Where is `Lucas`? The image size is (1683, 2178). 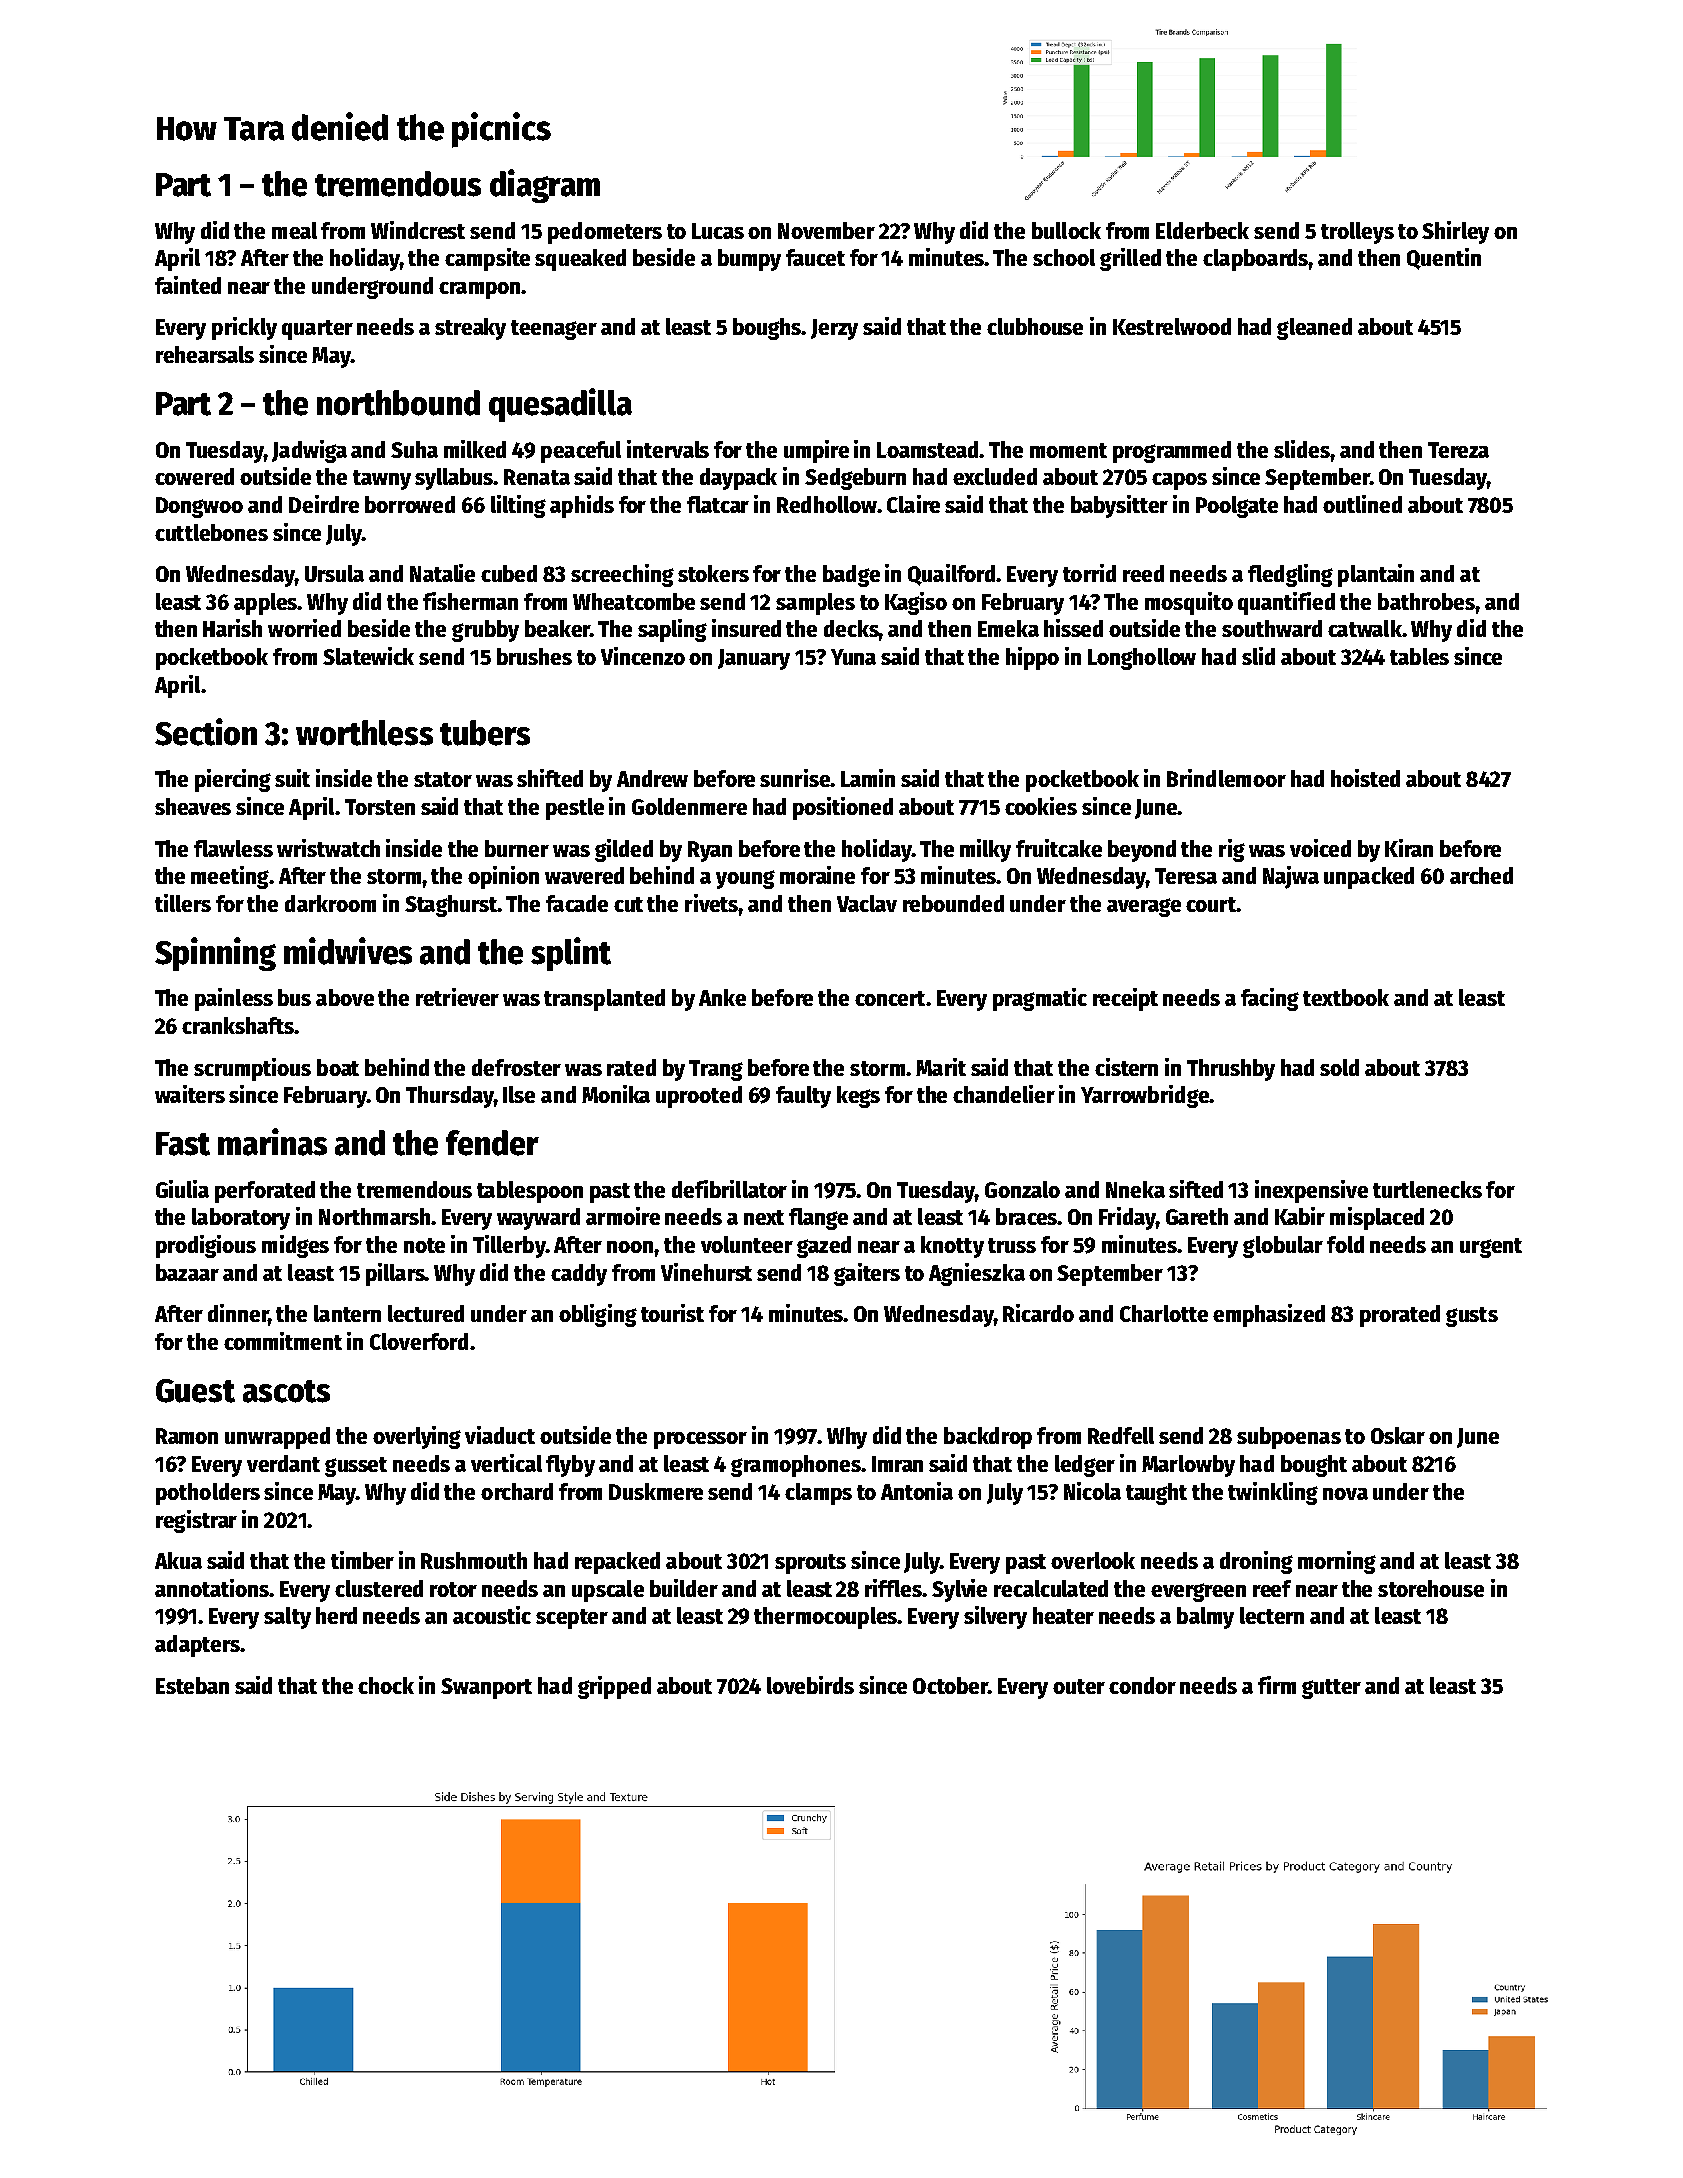
Lucas is located at coordinates (718, 231).
